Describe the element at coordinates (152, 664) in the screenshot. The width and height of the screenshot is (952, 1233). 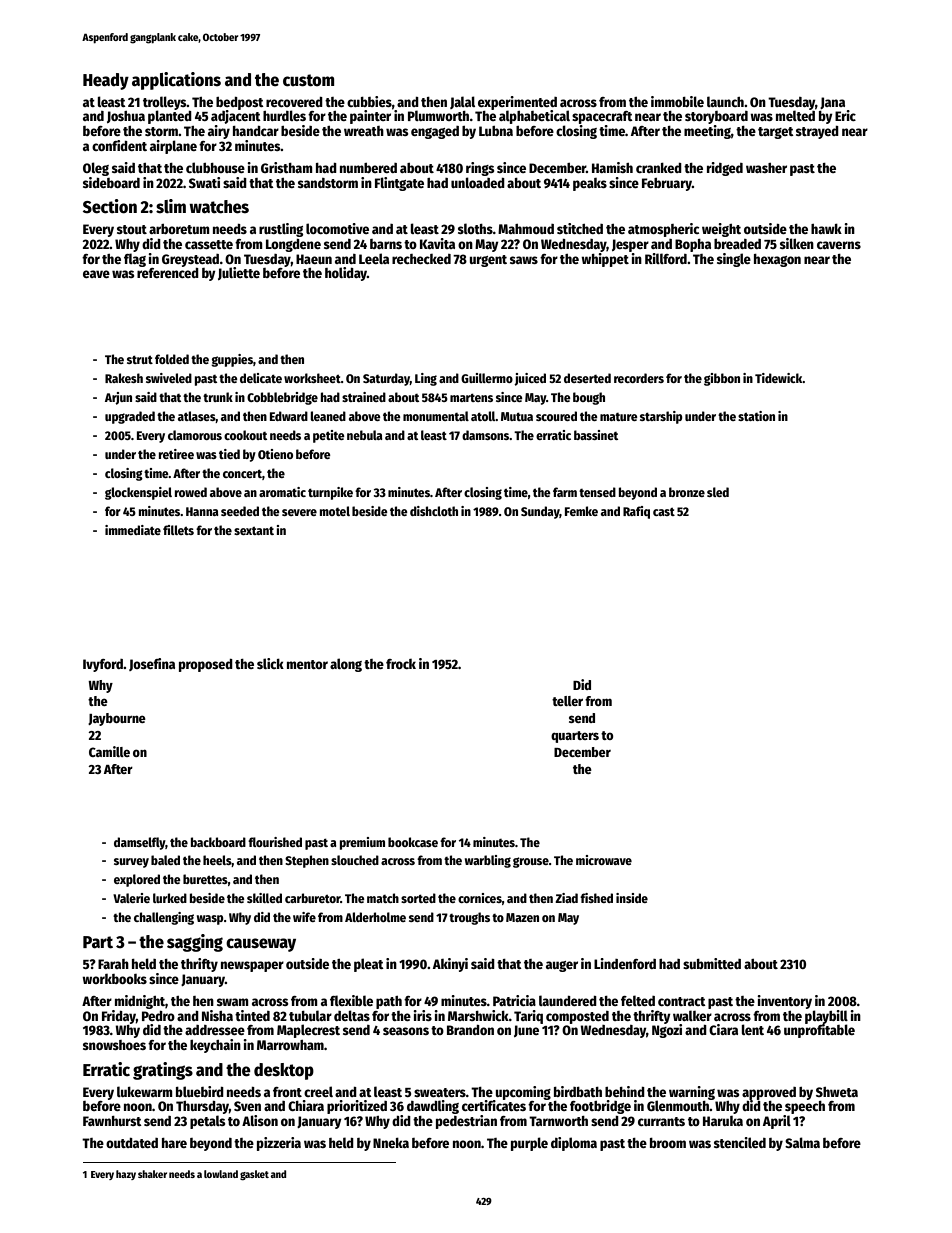
I see `Josefina` at that location.
